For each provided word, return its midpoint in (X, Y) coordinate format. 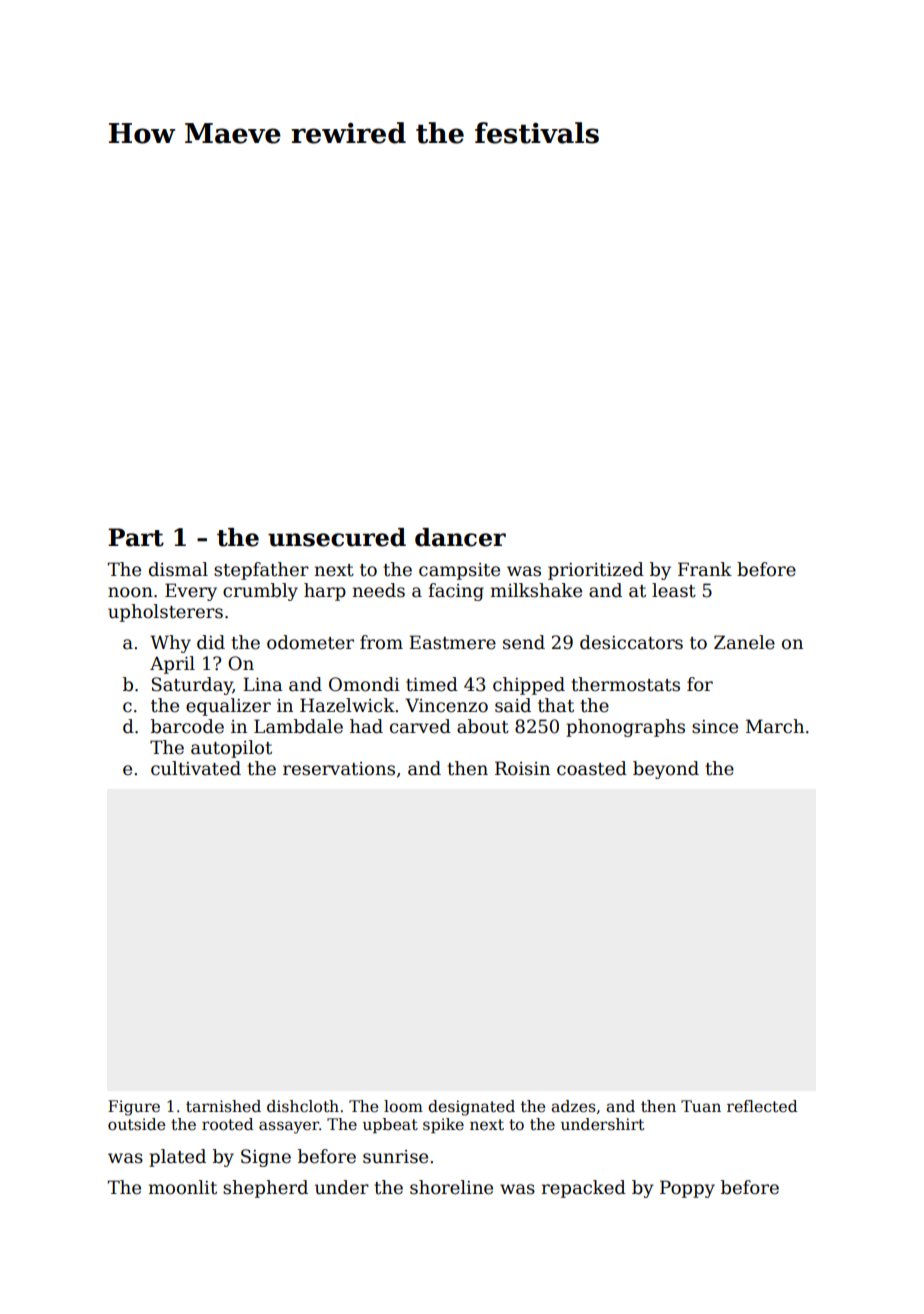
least (674, 590)
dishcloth (303, 1106)
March (775, 726)
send (524, 642)
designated (471, 1108)
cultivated (196, 768)
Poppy (687, 1189)
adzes (573, 1106)
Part (136, 537)
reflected (762, 1106)
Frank (705, 569)
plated (177, 1158)
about (483, 726)
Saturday (192, 686)
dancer (460, 537)
